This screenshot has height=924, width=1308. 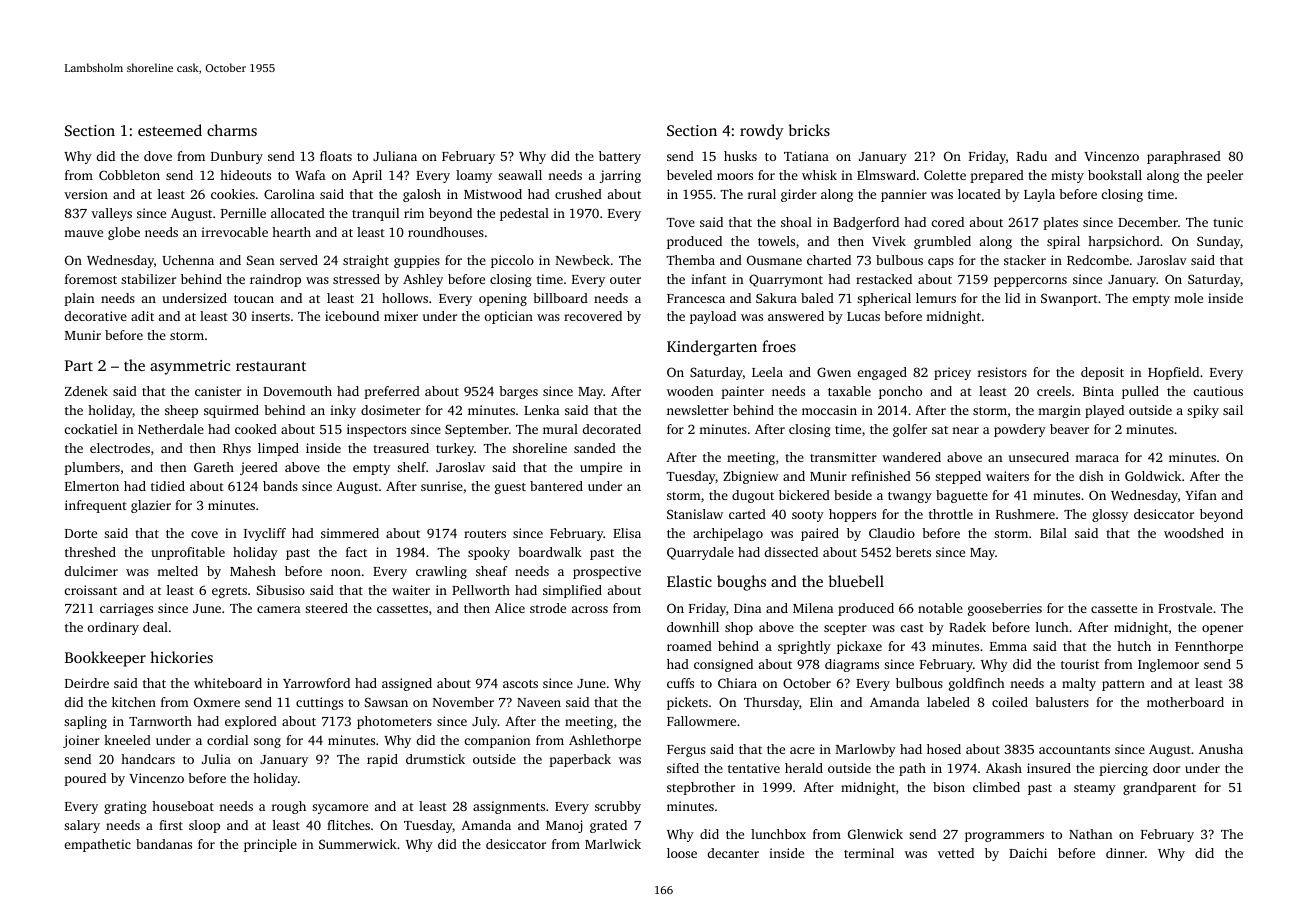 What do you see at coordinates (401, 316) in the screenshot?
I see `mixer` at bounding box center [401, 316].
